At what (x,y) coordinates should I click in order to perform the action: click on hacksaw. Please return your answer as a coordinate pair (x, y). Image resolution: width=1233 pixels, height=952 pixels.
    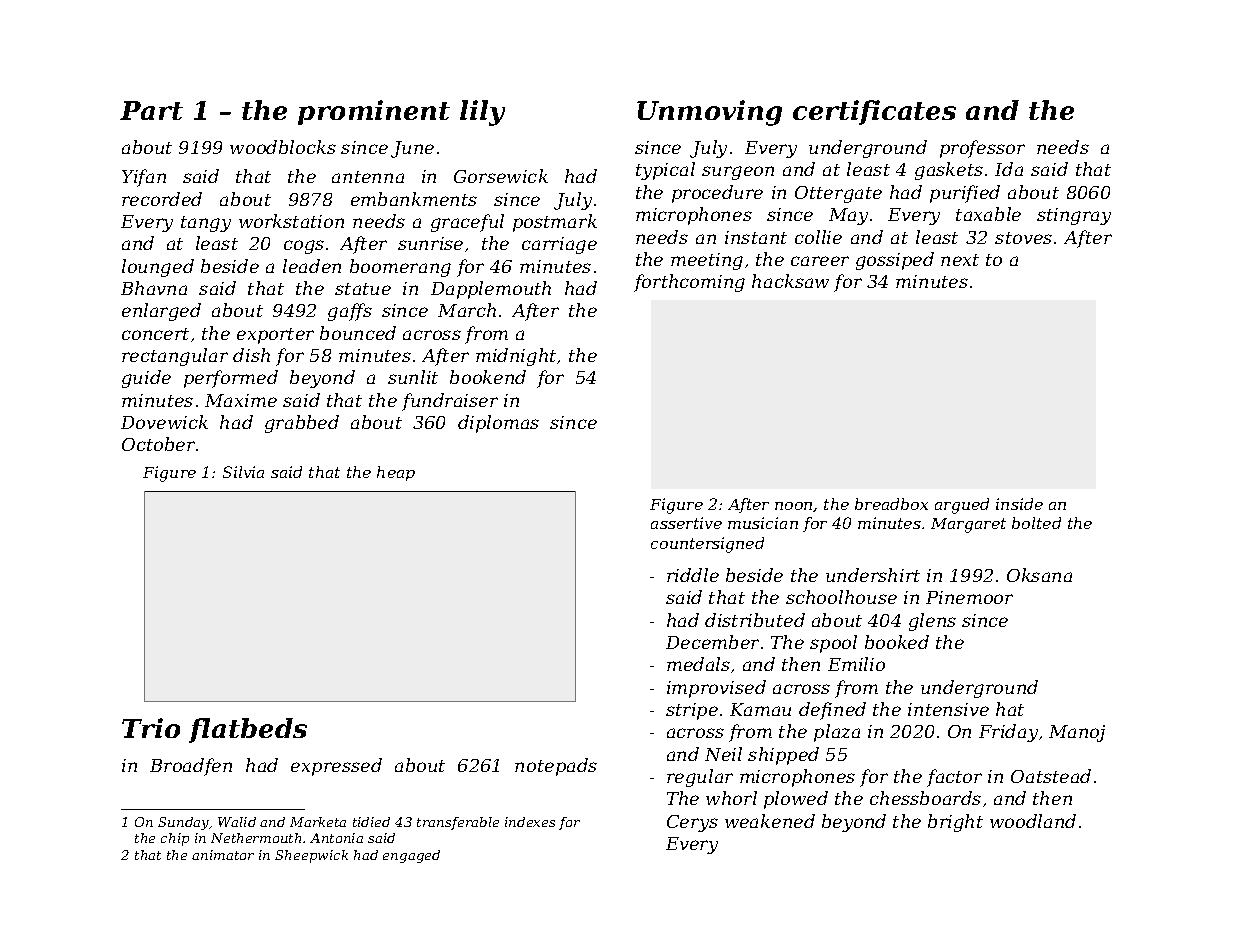
    Looking at the image, I should click on (790, 281).
